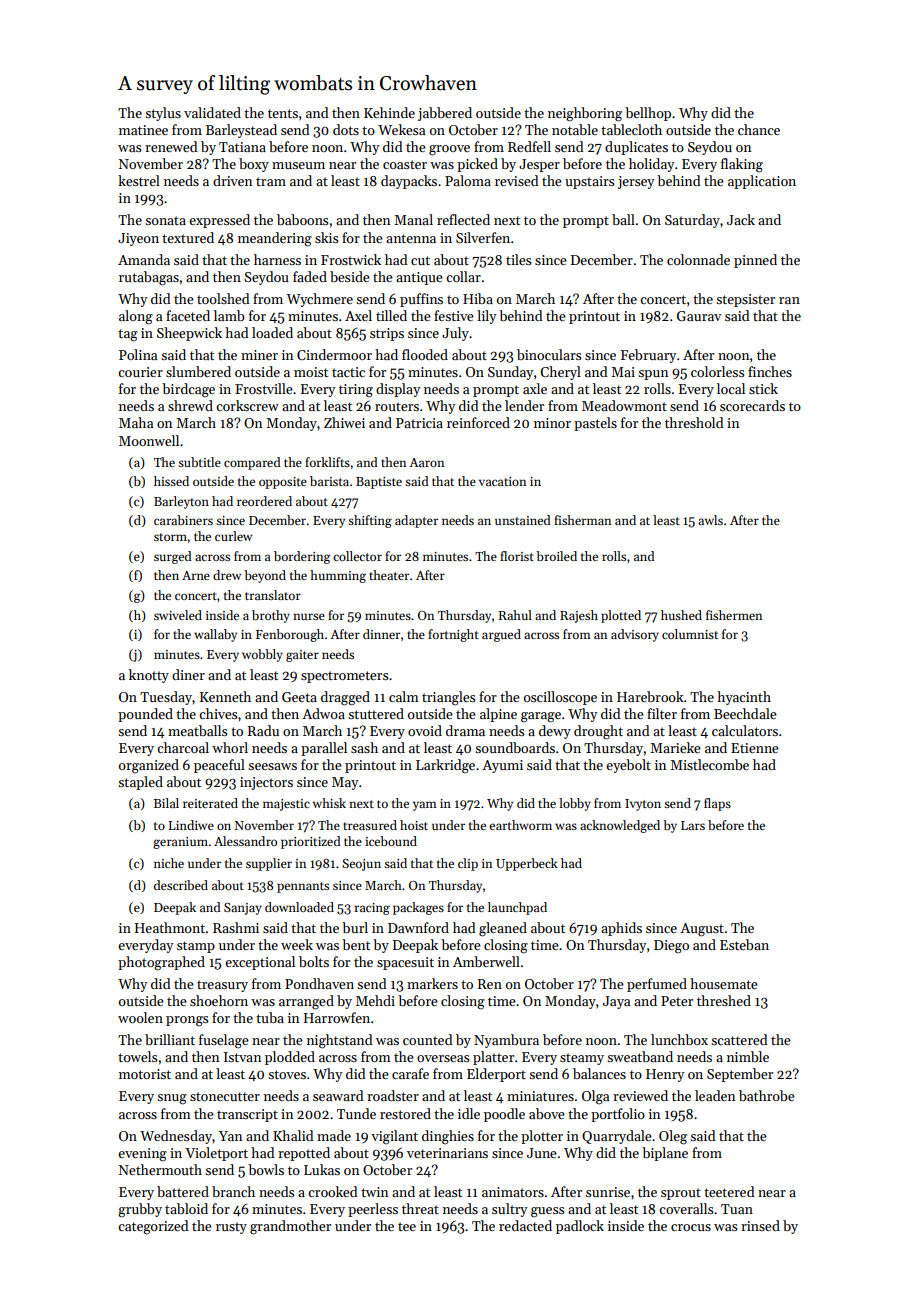 Image resolution: width=924 pixels, height=1308 pixels. Describe the element at coordinates (447, 1153) in the screenshot. I see `veterinarians` at that location.
